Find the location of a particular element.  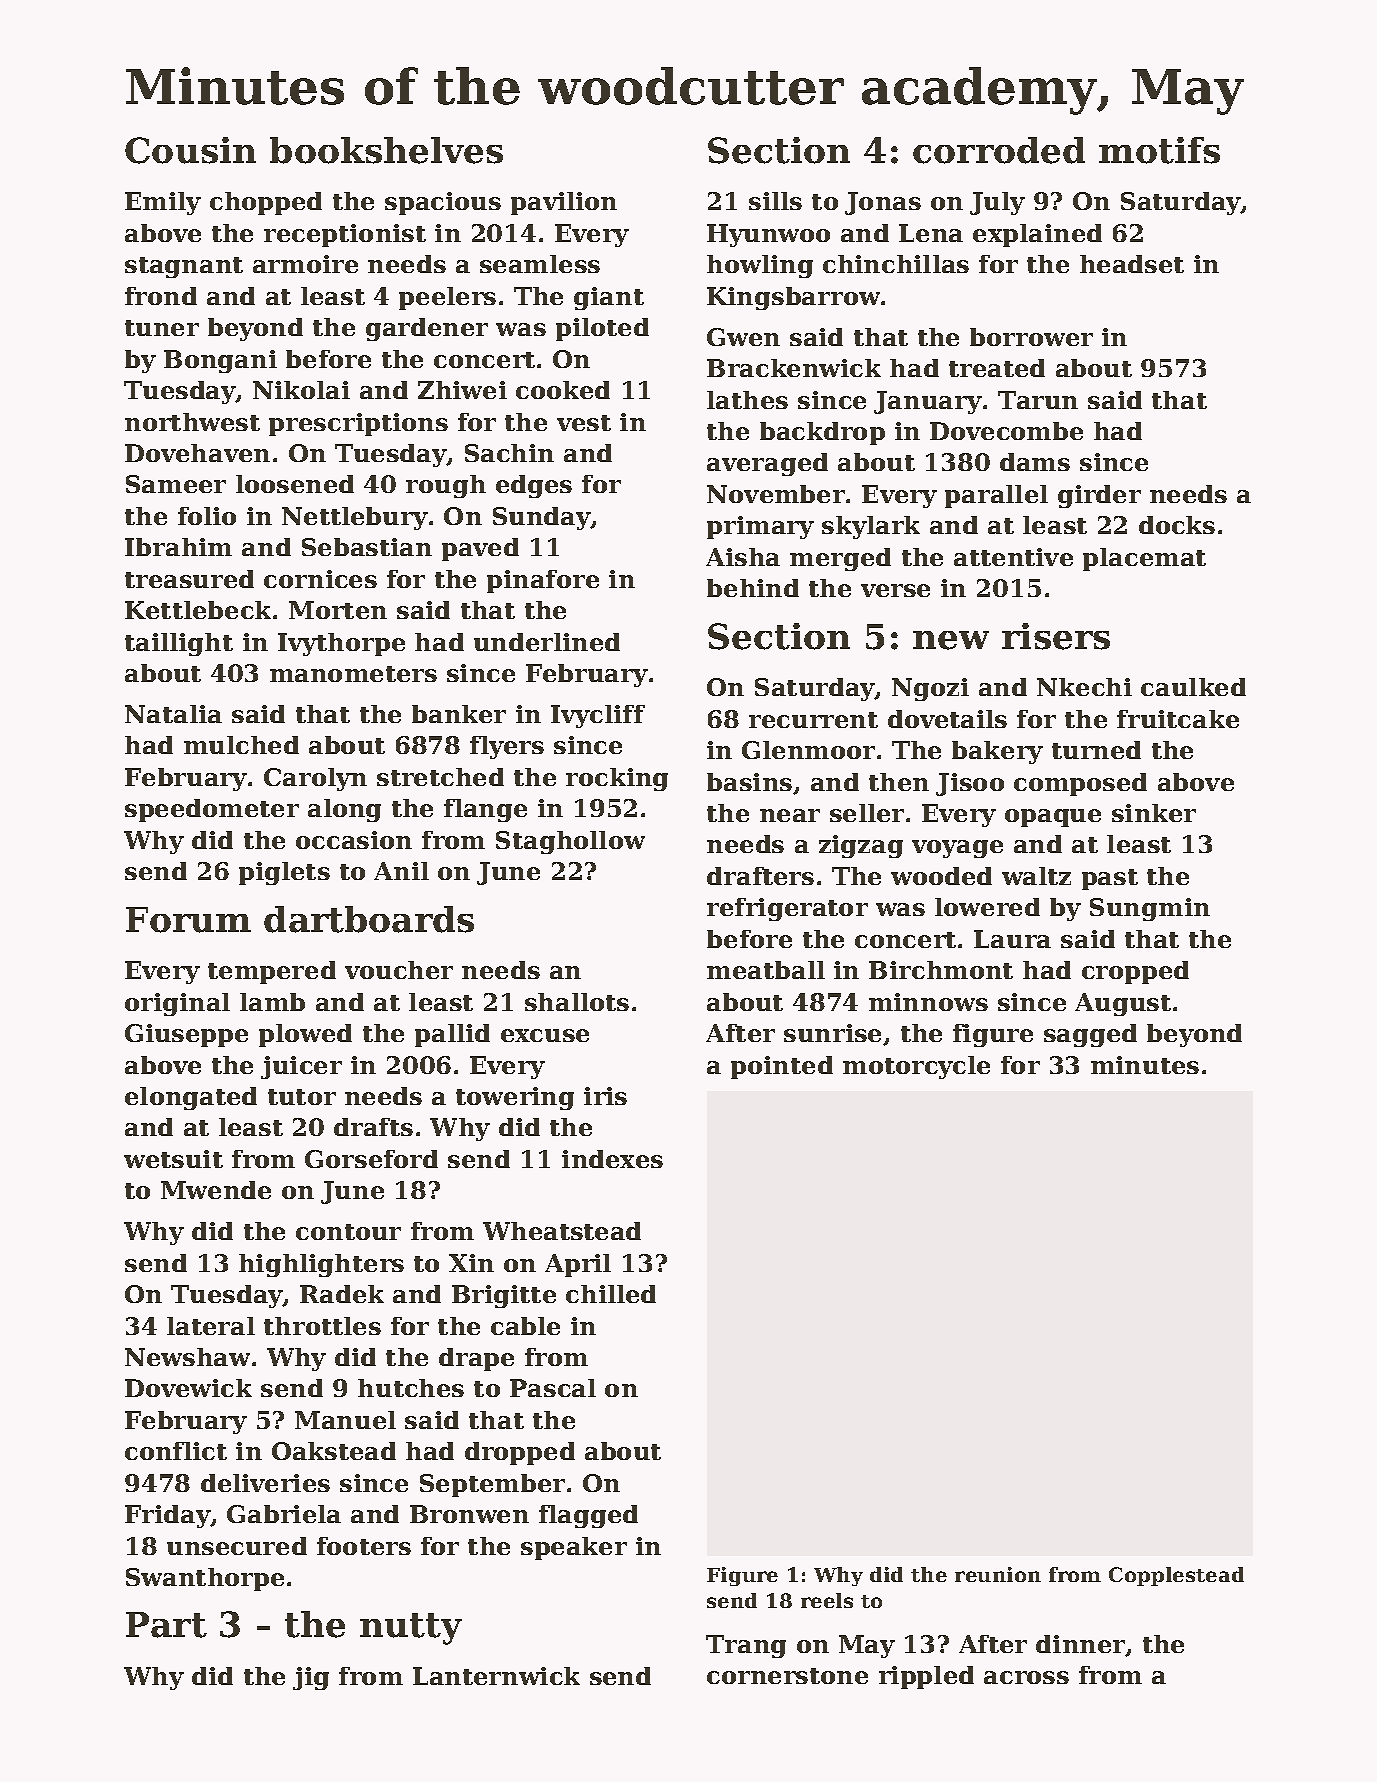

turned is located at coordinates (1096, 750).
